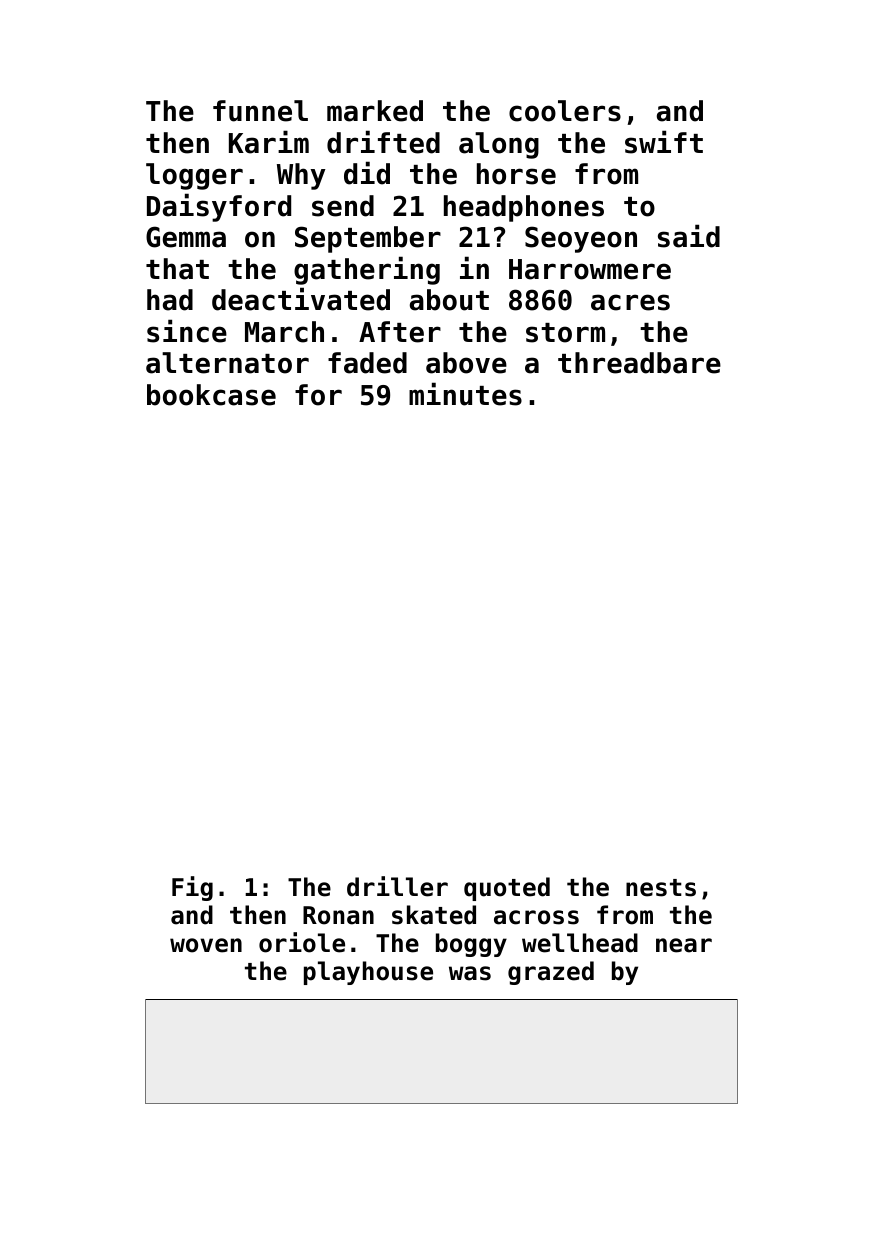  I want to click on nests, so click(661, 888).
